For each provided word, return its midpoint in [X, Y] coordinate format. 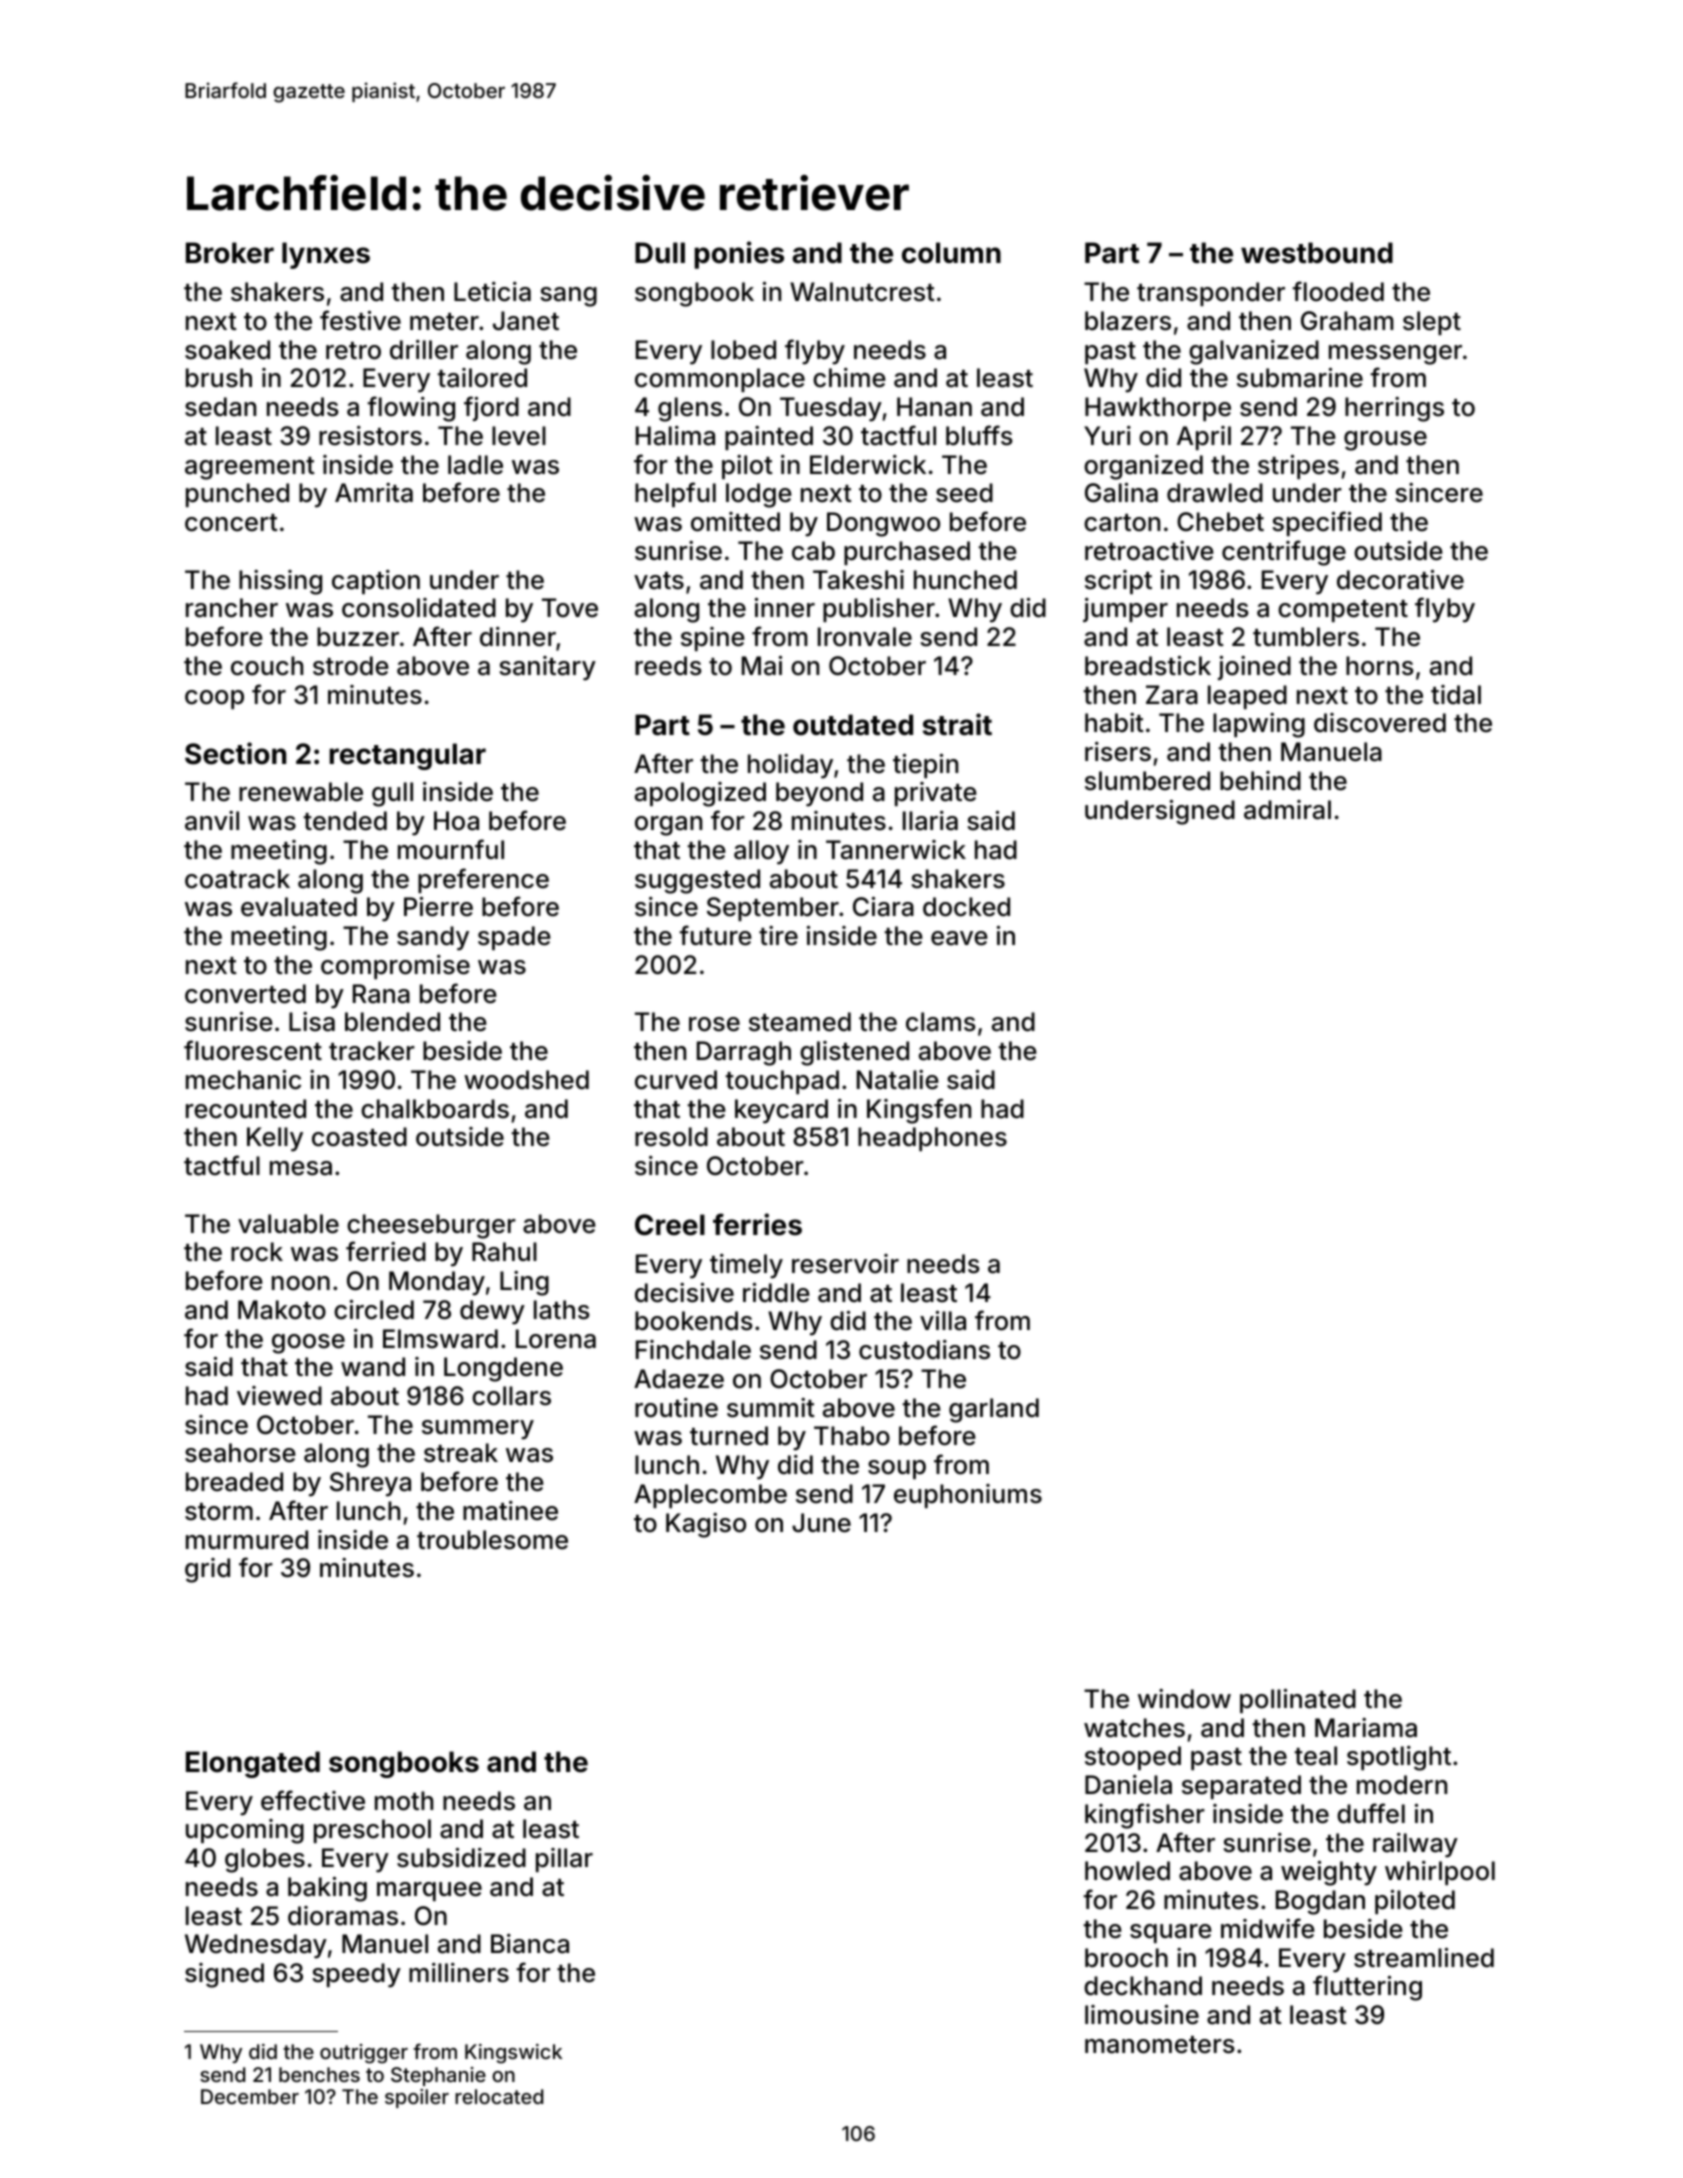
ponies [739, 255]
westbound [1317, 253]
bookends [694, 1321]
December [250, 2096]
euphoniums [968, 1496]
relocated [499, 2096]
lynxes [326, 255]
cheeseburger [431, 1226]
